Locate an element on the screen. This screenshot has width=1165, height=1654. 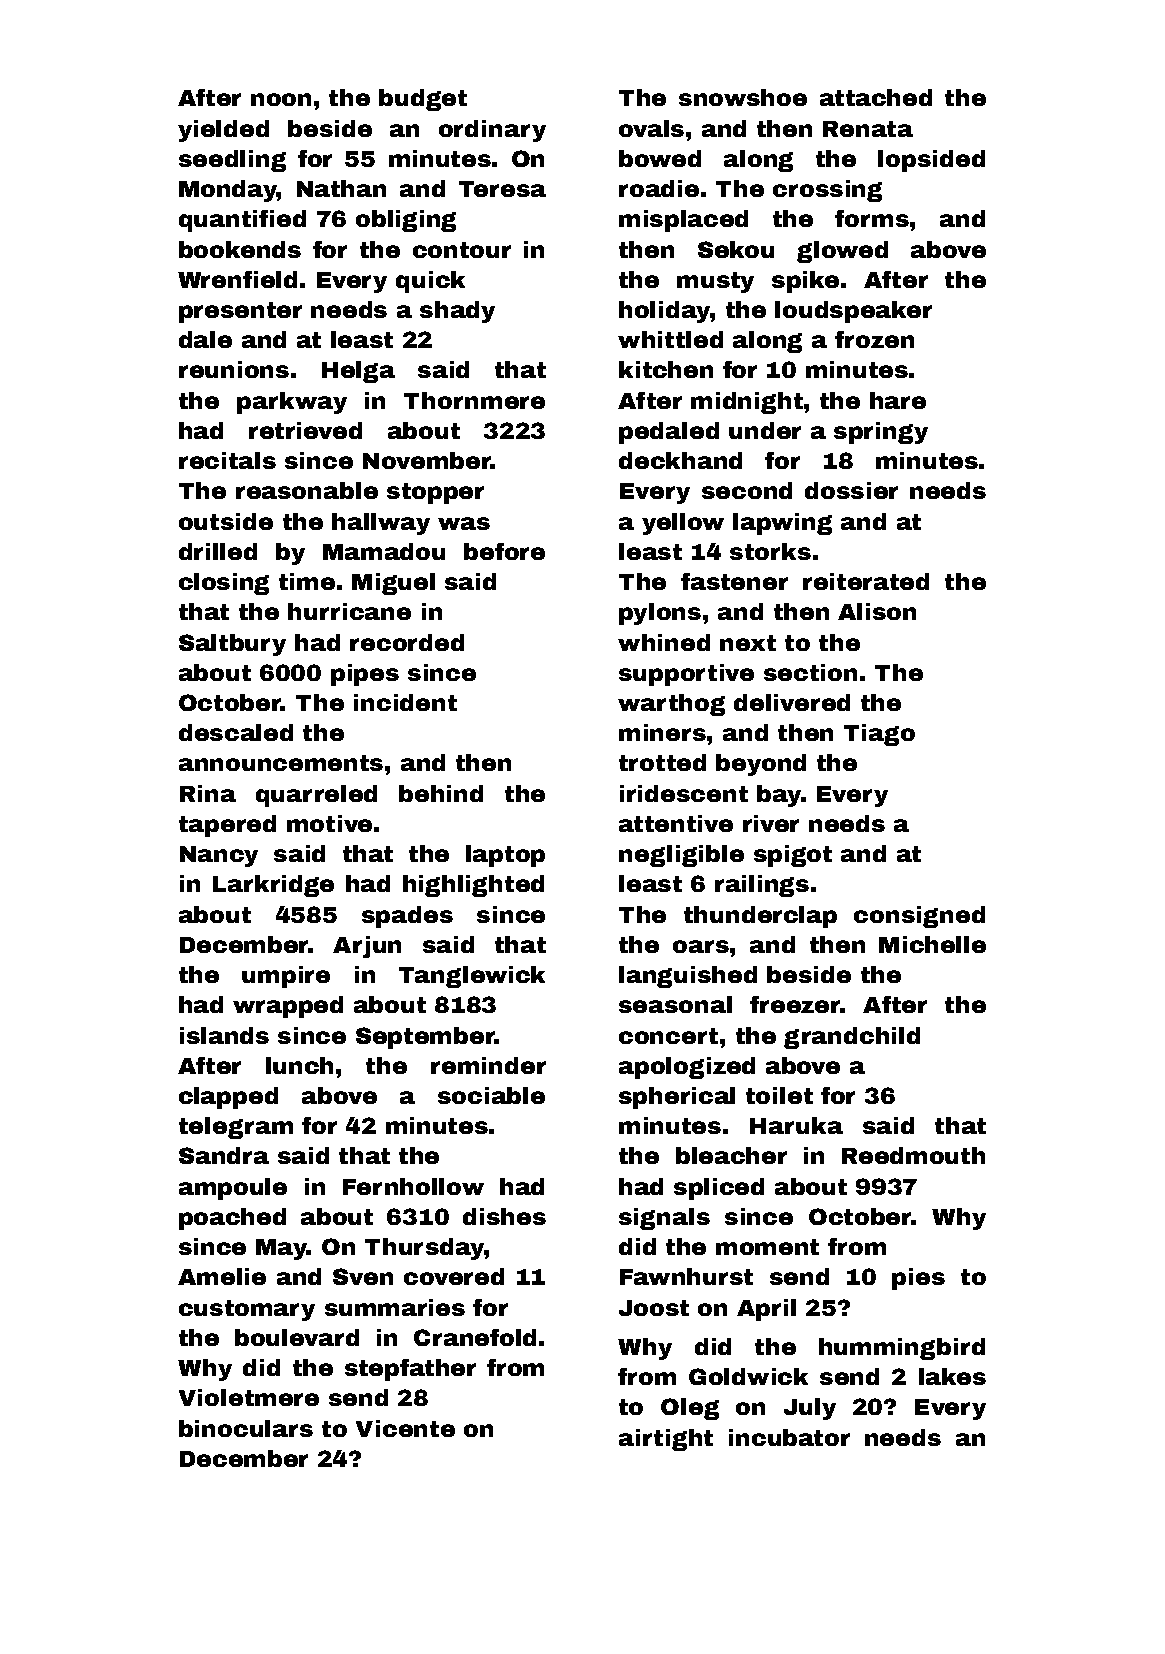
noon is located at coordinates (281, 99).
